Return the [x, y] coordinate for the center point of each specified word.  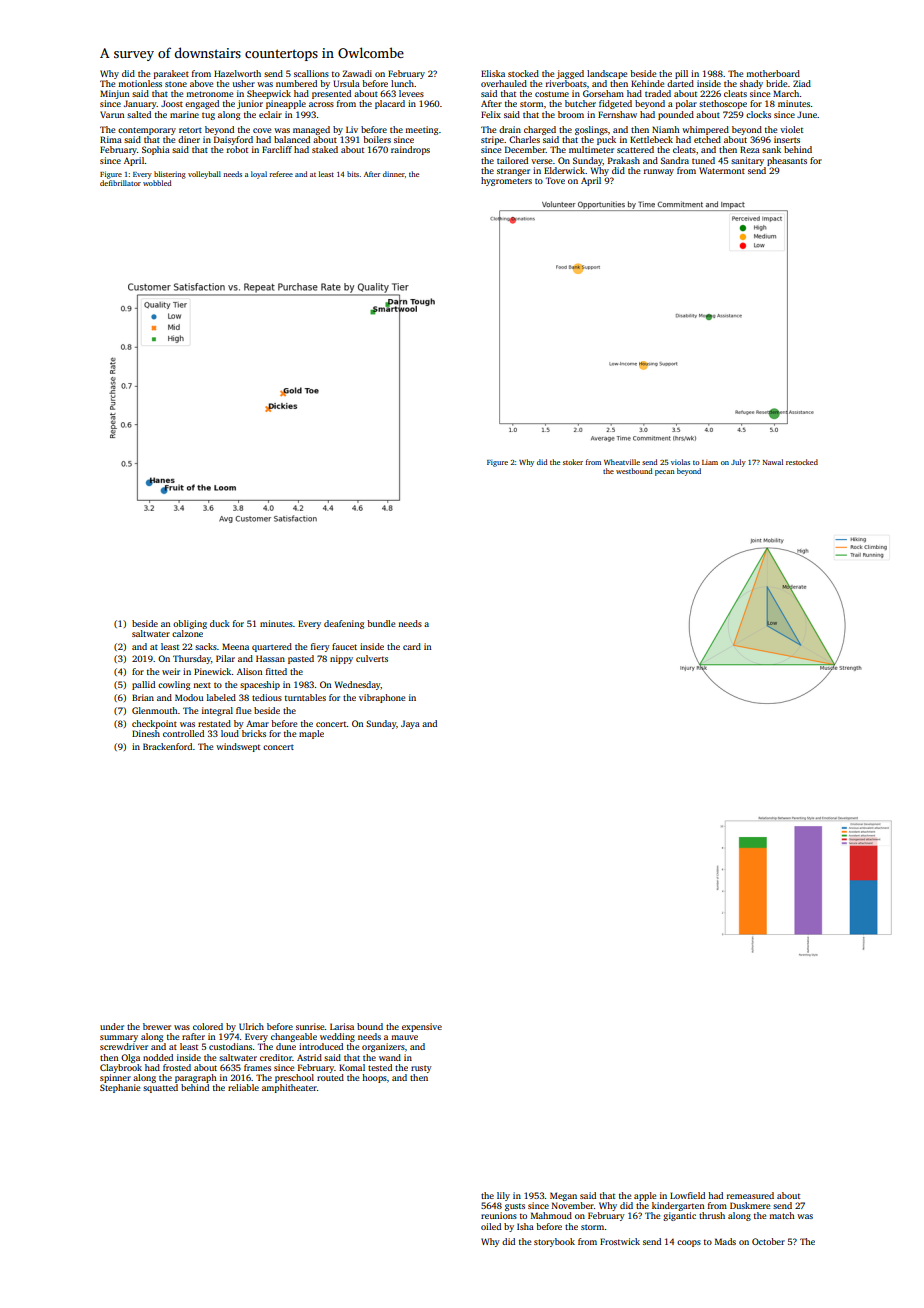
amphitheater [289, 1088]
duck [220, 623]
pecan [665, 473]
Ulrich [251, 1026]
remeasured [750, 1195]
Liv [352, 129]
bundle [381, 623]
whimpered [705, 130]
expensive [422, 1027]
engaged [202, 104]
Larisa [342, 1026]
